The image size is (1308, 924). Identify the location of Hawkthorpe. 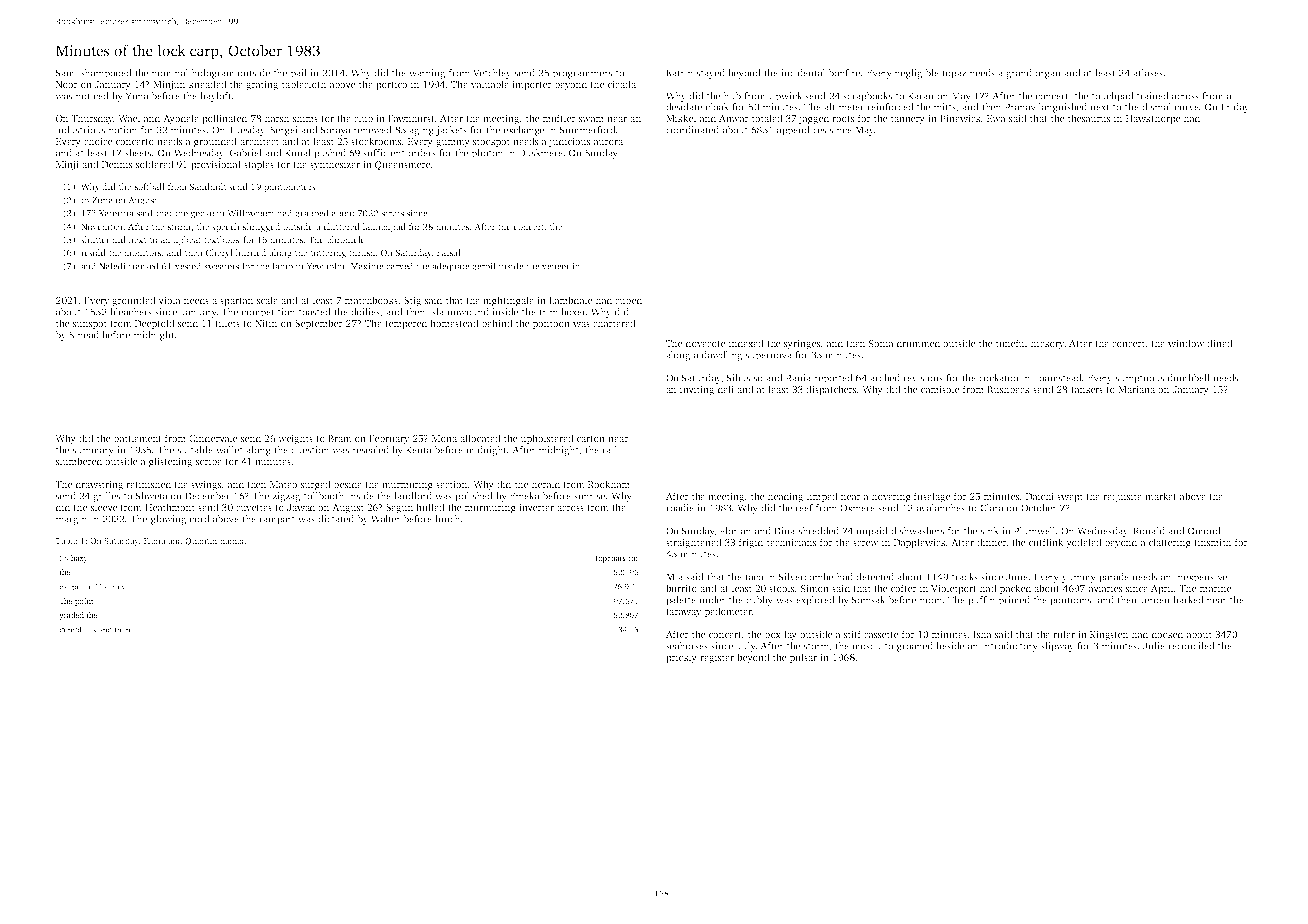
(1153, 119).
